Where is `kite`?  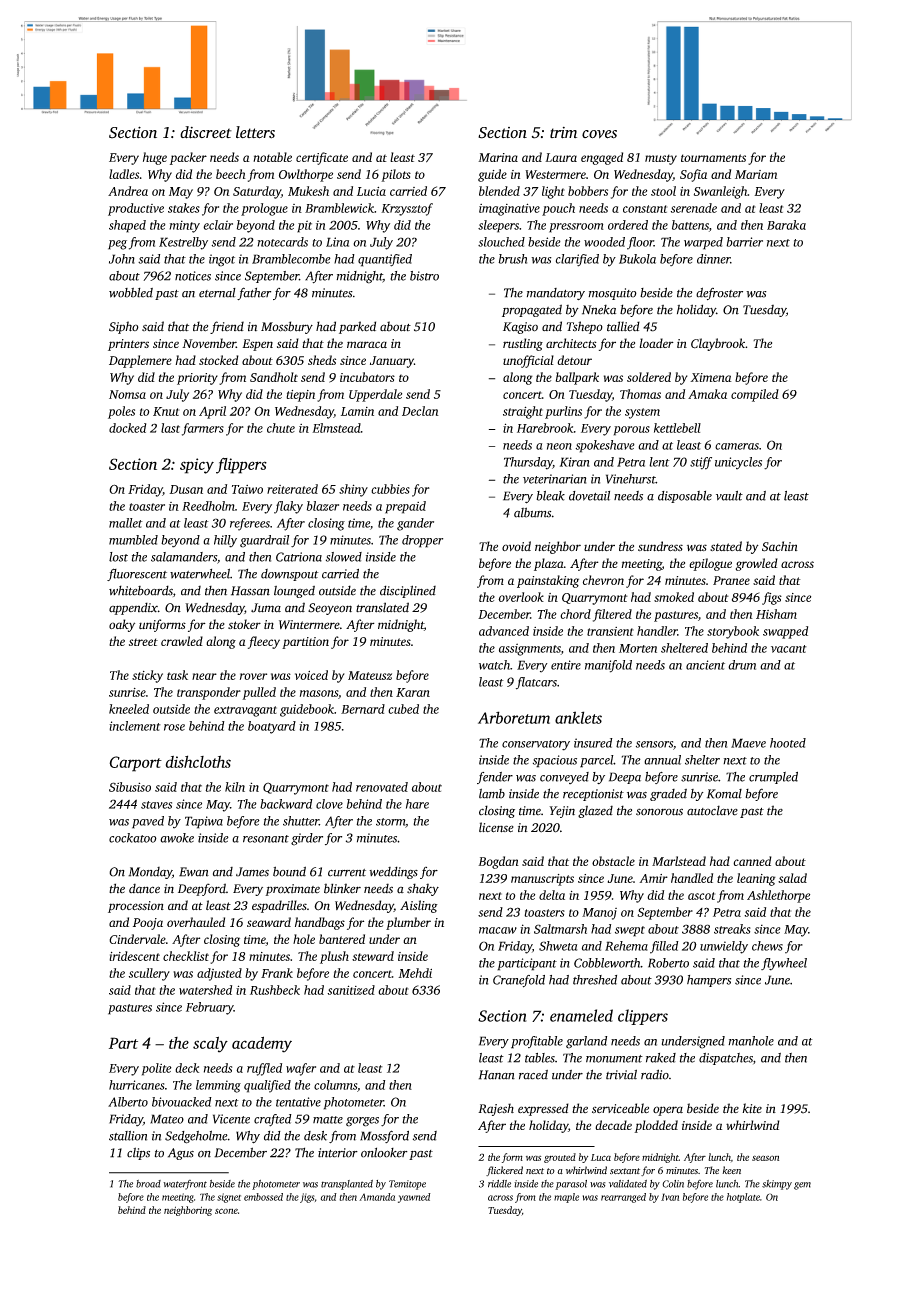 kite is located at coordinates (752, 1108).
